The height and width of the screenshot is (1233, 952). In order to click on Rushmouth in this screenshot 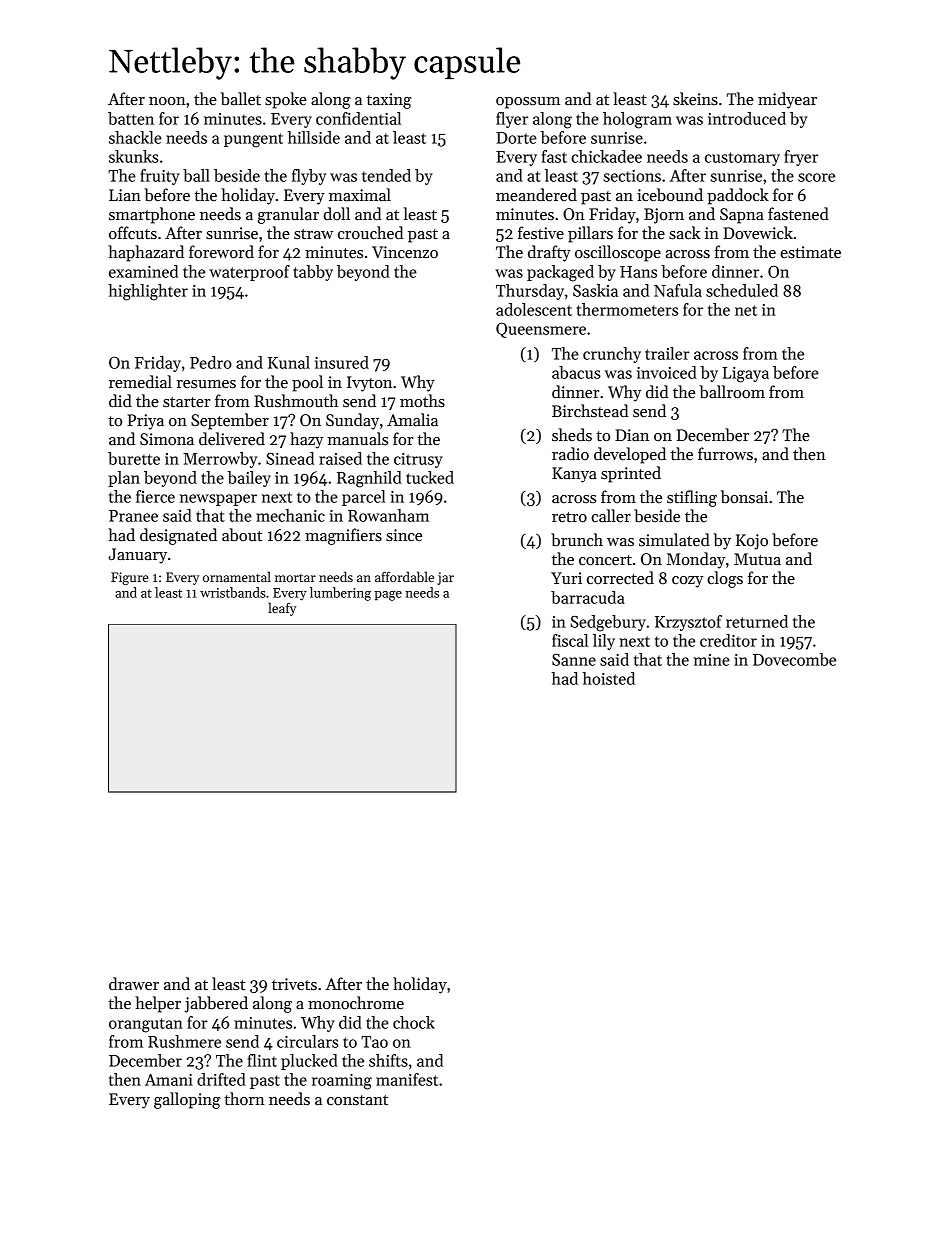, I will do `click(296, 401)`.
